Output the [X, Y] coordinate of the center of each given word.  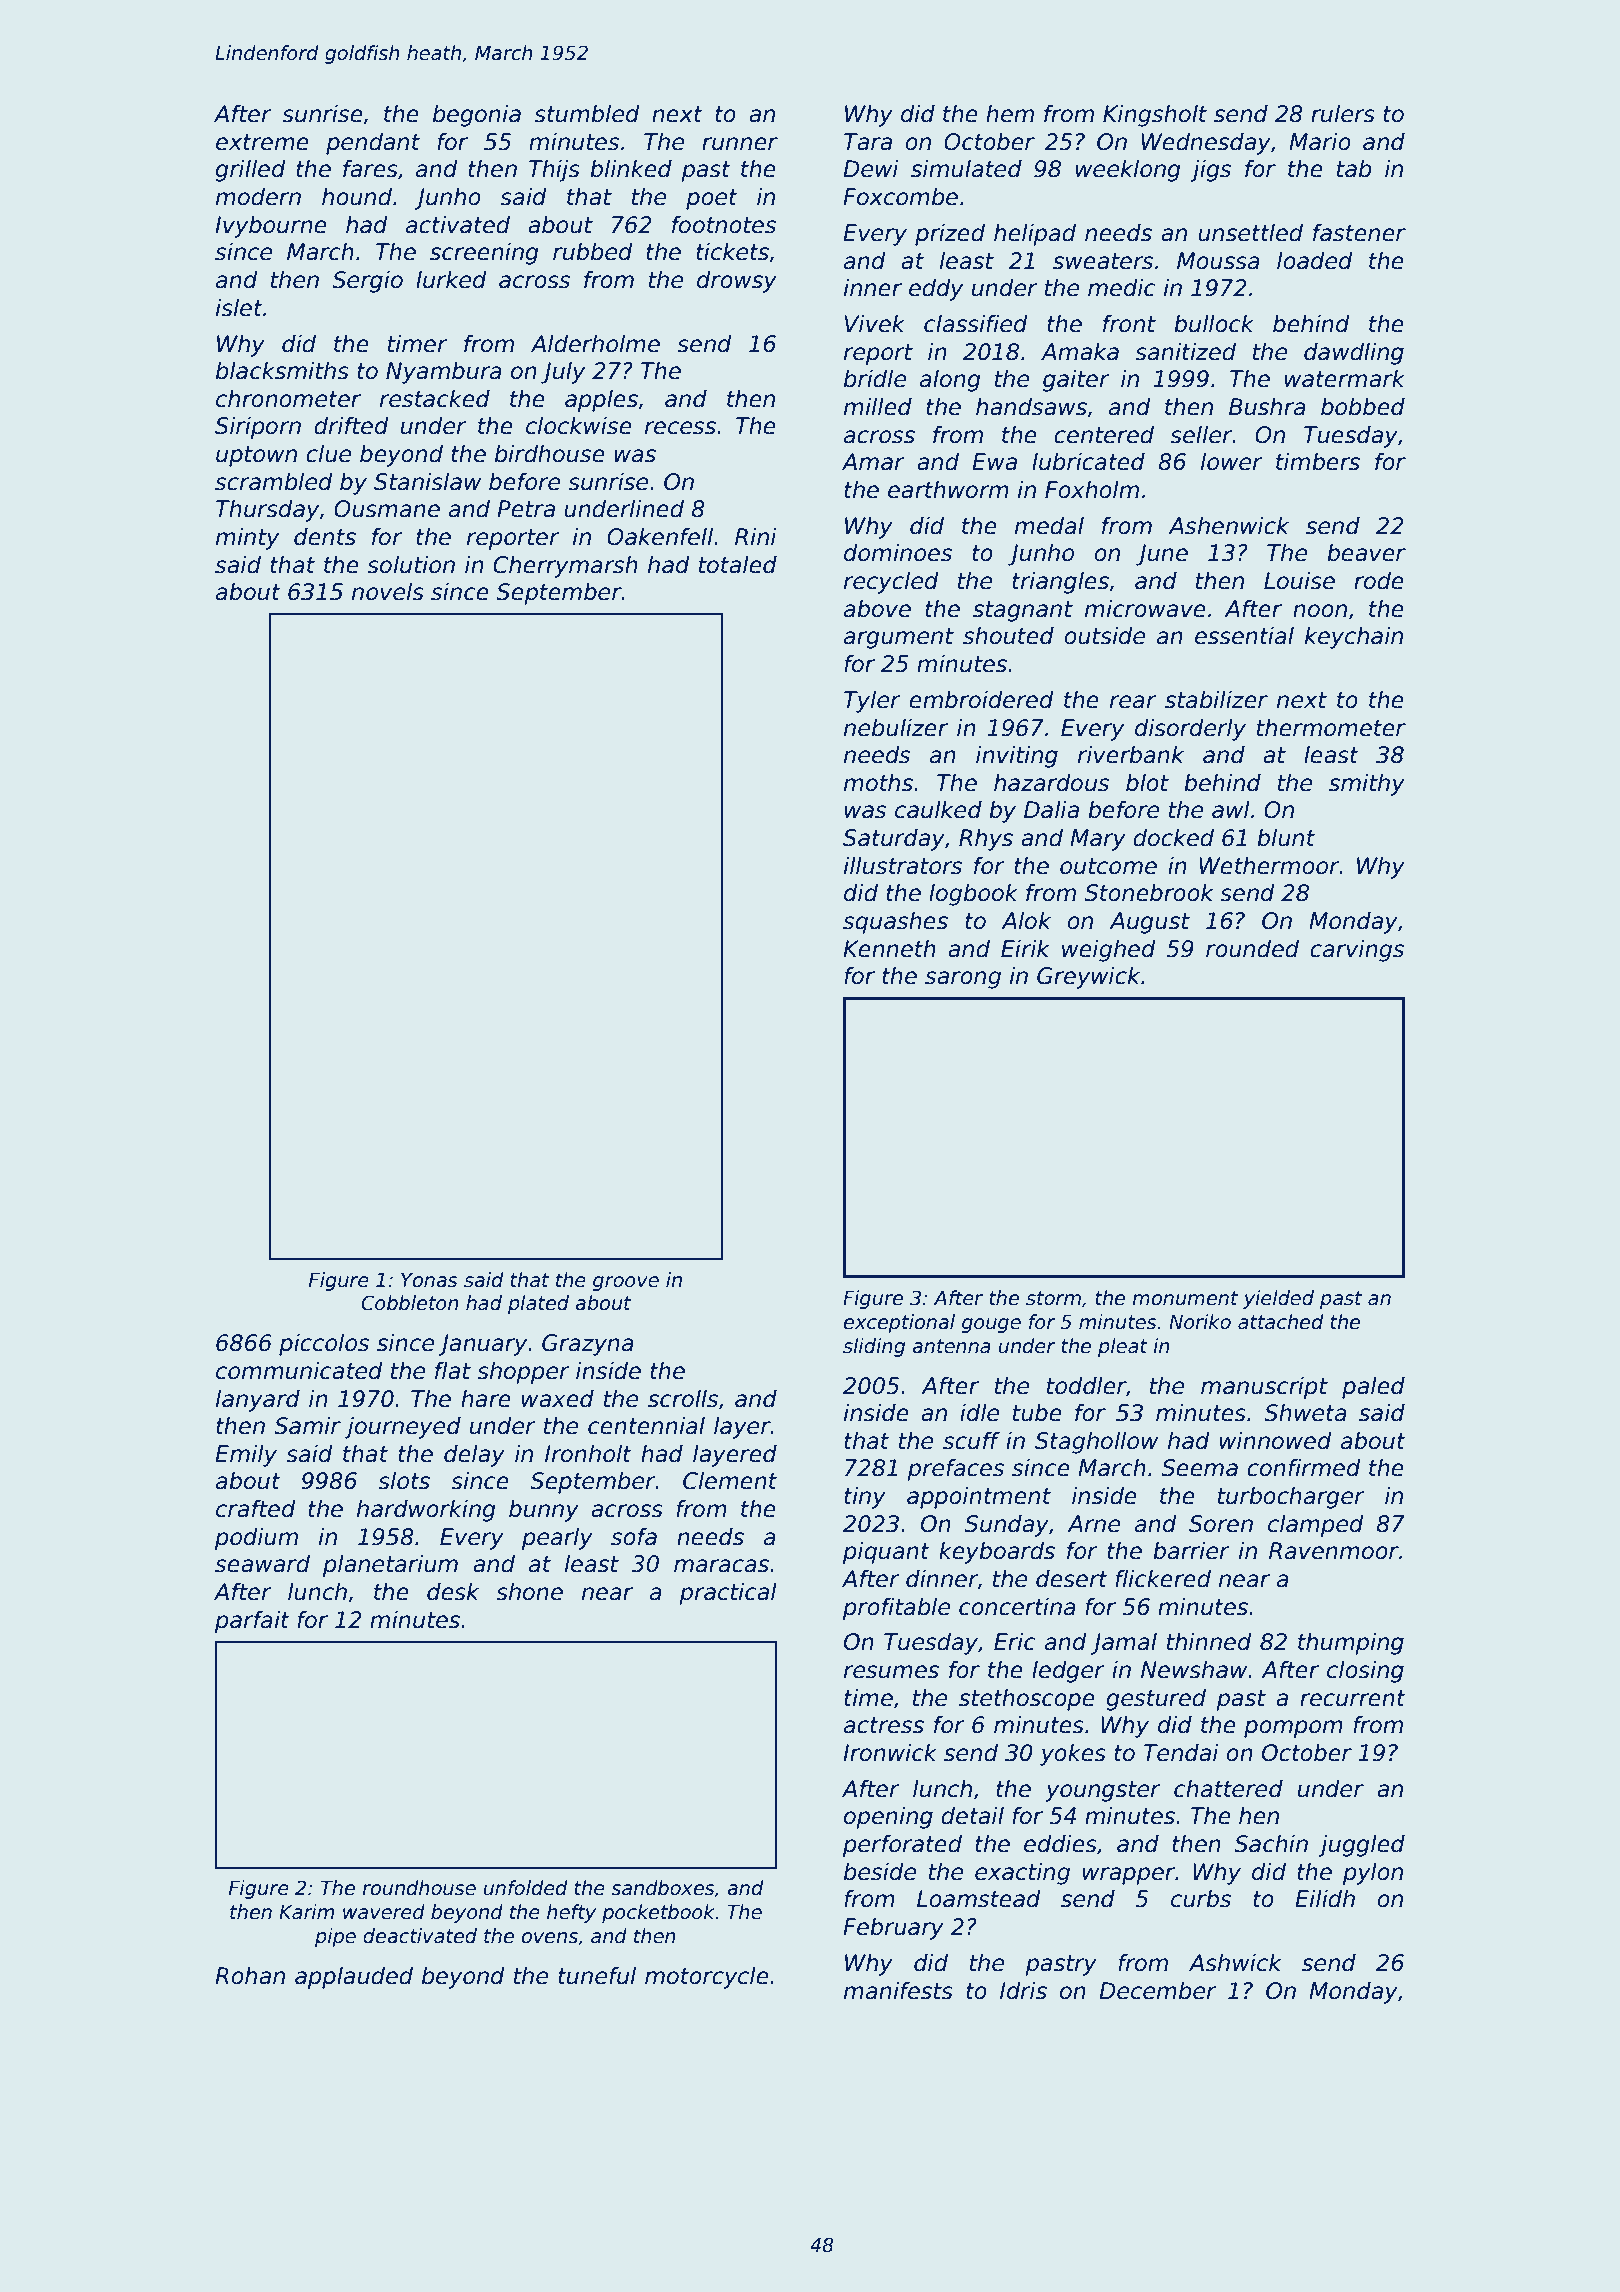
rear [1133, 702]
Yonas [429, 1280]
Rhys [986, 840]
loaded [1315, 261]
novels [388, 592]
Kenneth [889, 949]
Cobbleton [410, 1303]
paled [1373, 1388]
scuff [971, 1441]
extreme [262, 142]
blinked [631, 169]
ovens [550, 1938]
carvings [1357, 951]
